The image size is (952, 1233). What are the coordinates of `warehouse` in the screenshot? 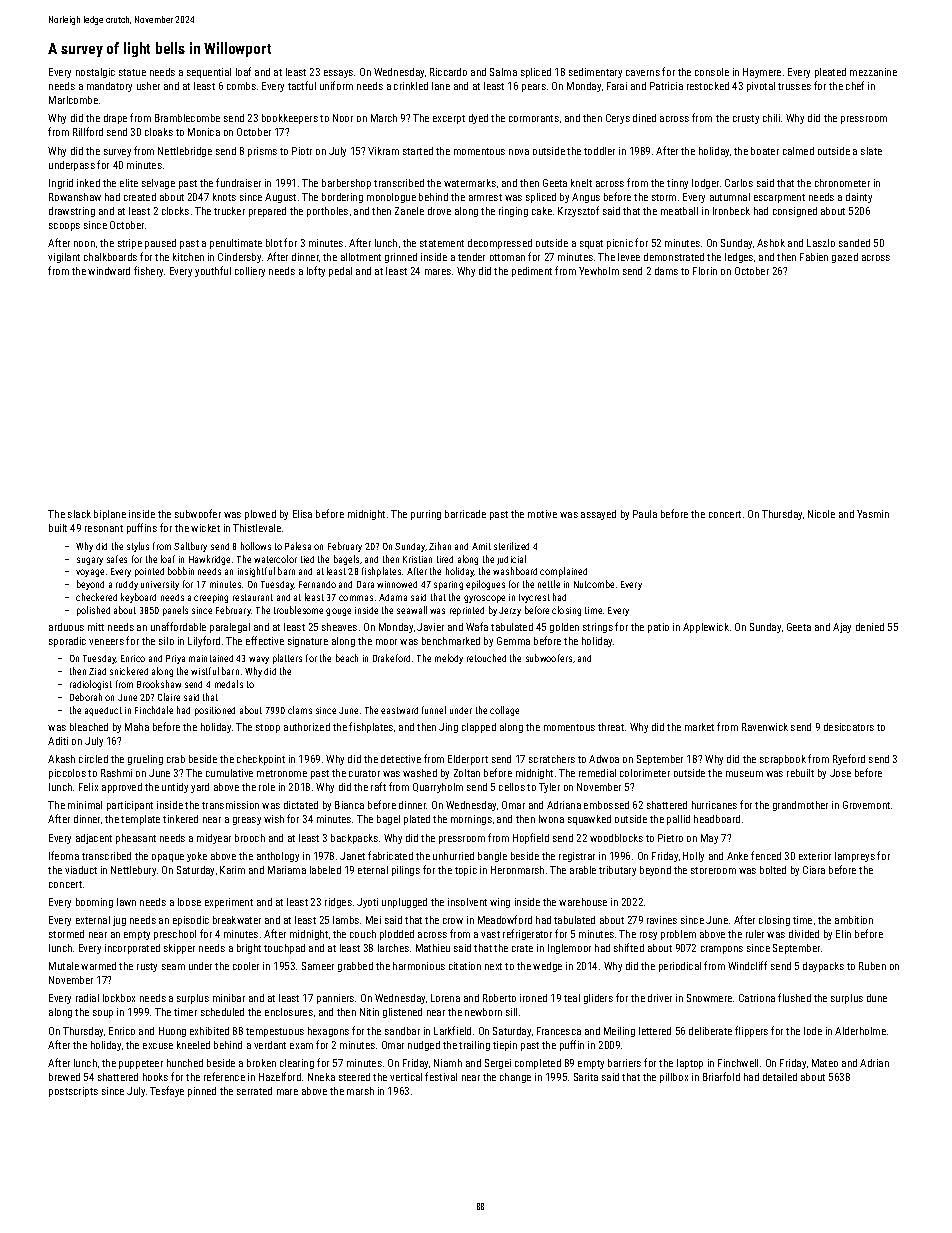 It's located at (583, 902).
